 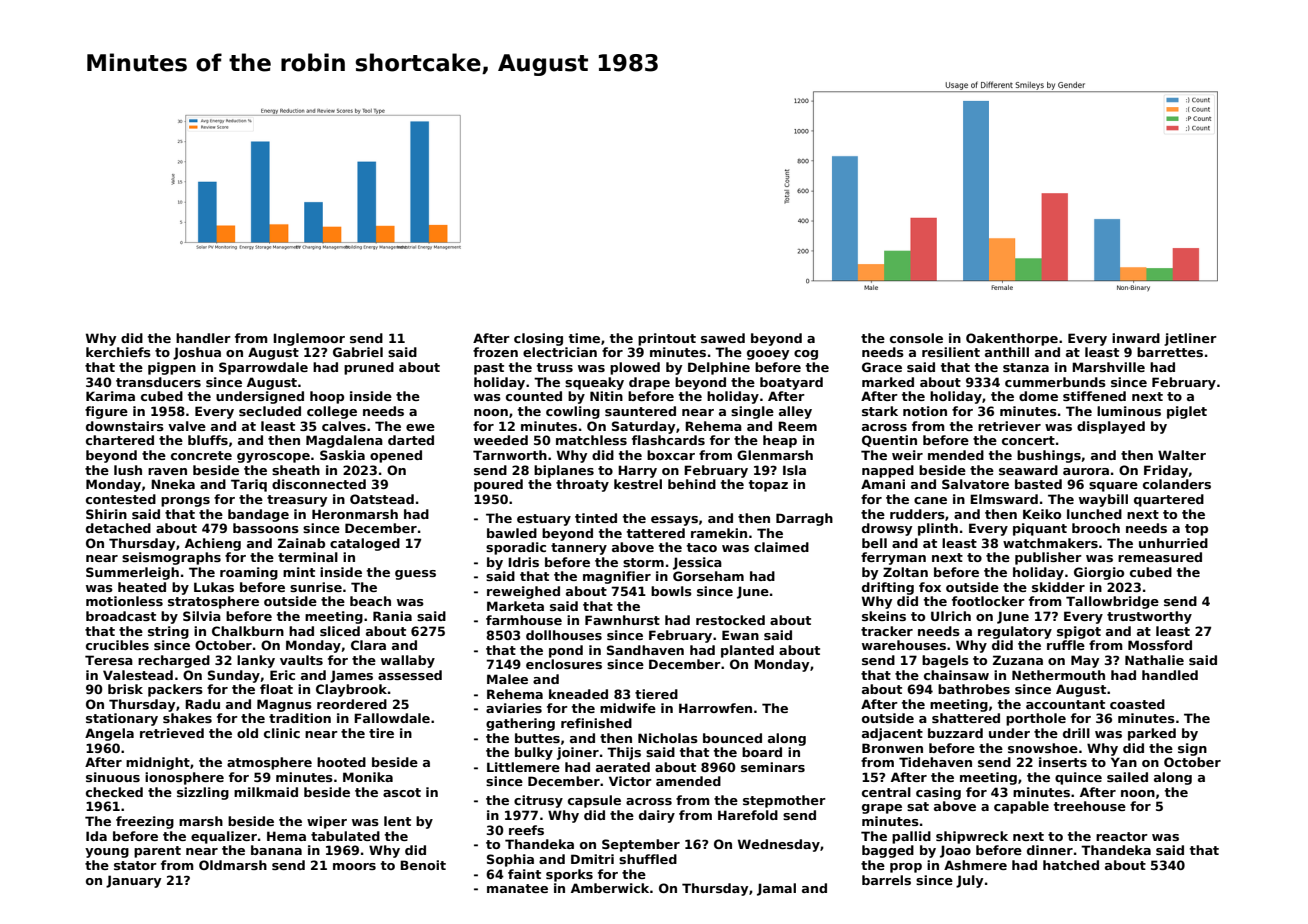 I want to click on Darragh, so click(x=804, y=519).
